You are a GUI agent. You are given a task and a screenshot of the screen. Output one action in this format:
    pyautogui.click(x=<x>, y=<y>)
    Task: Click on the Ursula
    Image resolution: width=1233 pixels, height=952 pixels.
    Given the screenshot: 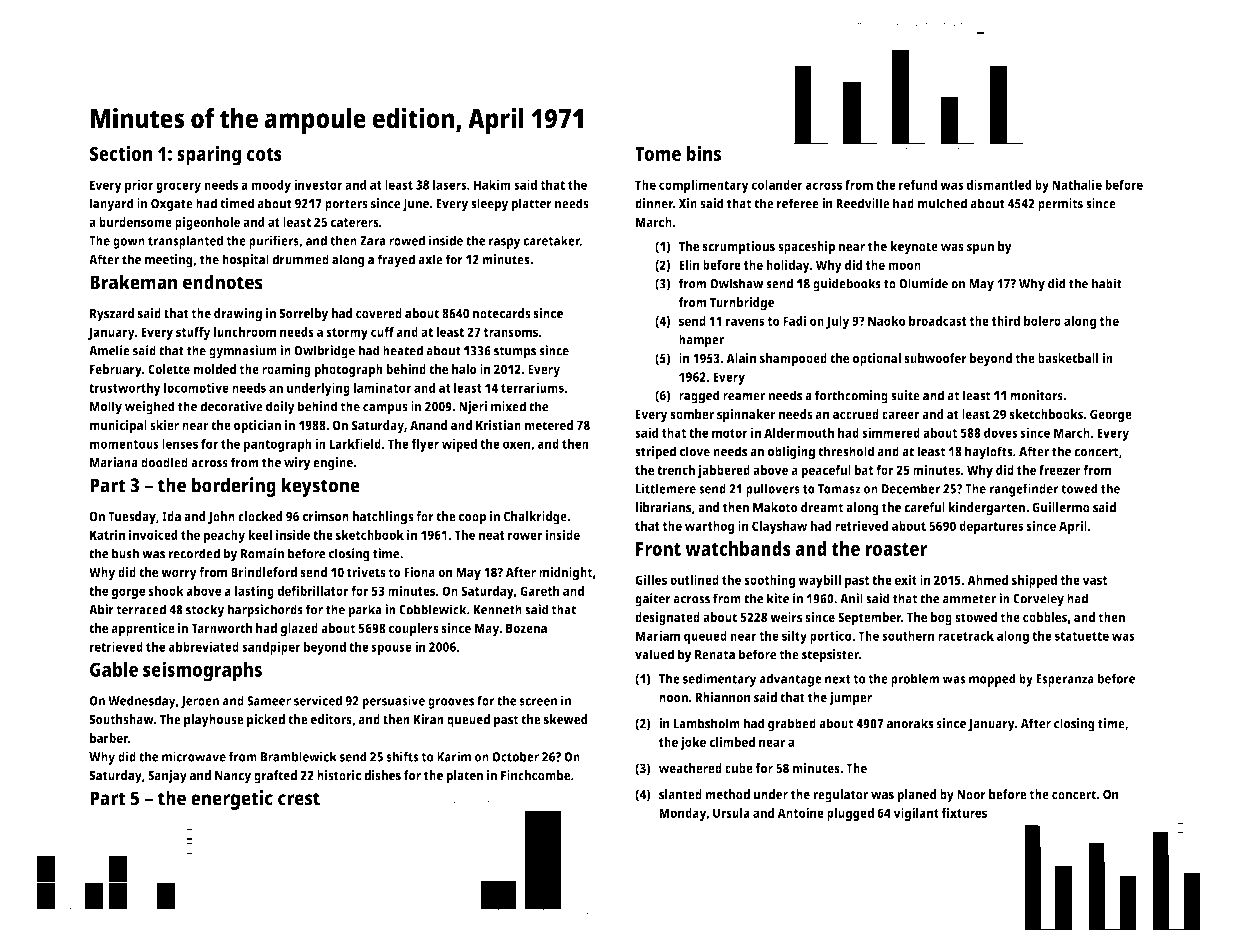 What is the action you would take?
    pyautogui.click(x=731, y=813)
